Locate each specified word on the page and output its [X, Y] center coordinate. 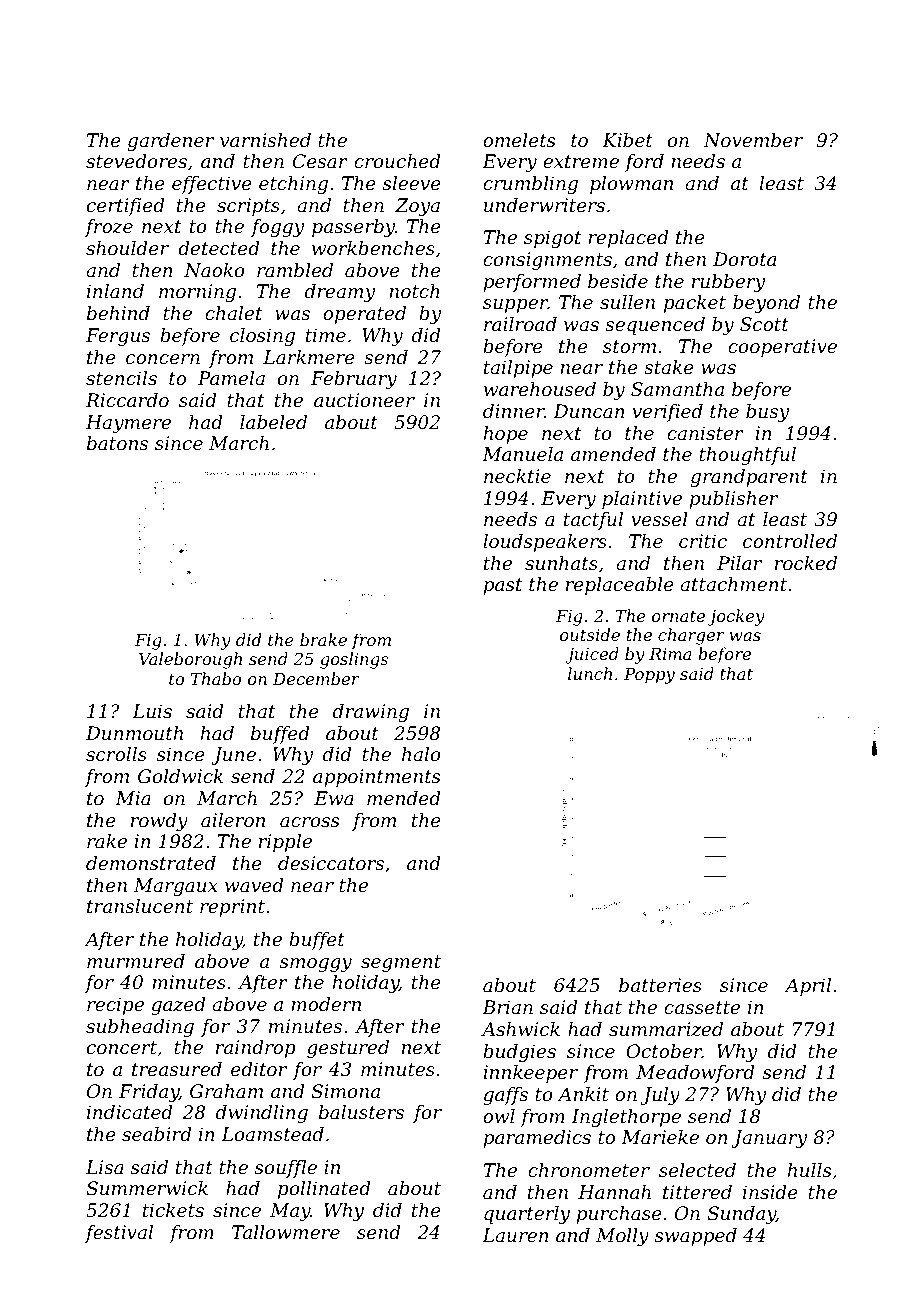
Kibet [627, 140]
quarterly [527, 1215]
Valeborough [190, 660]
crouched [397, 161]
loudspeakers [545, 543]
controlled [790, 541]
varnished [265, 140]
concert [122, 1047]
